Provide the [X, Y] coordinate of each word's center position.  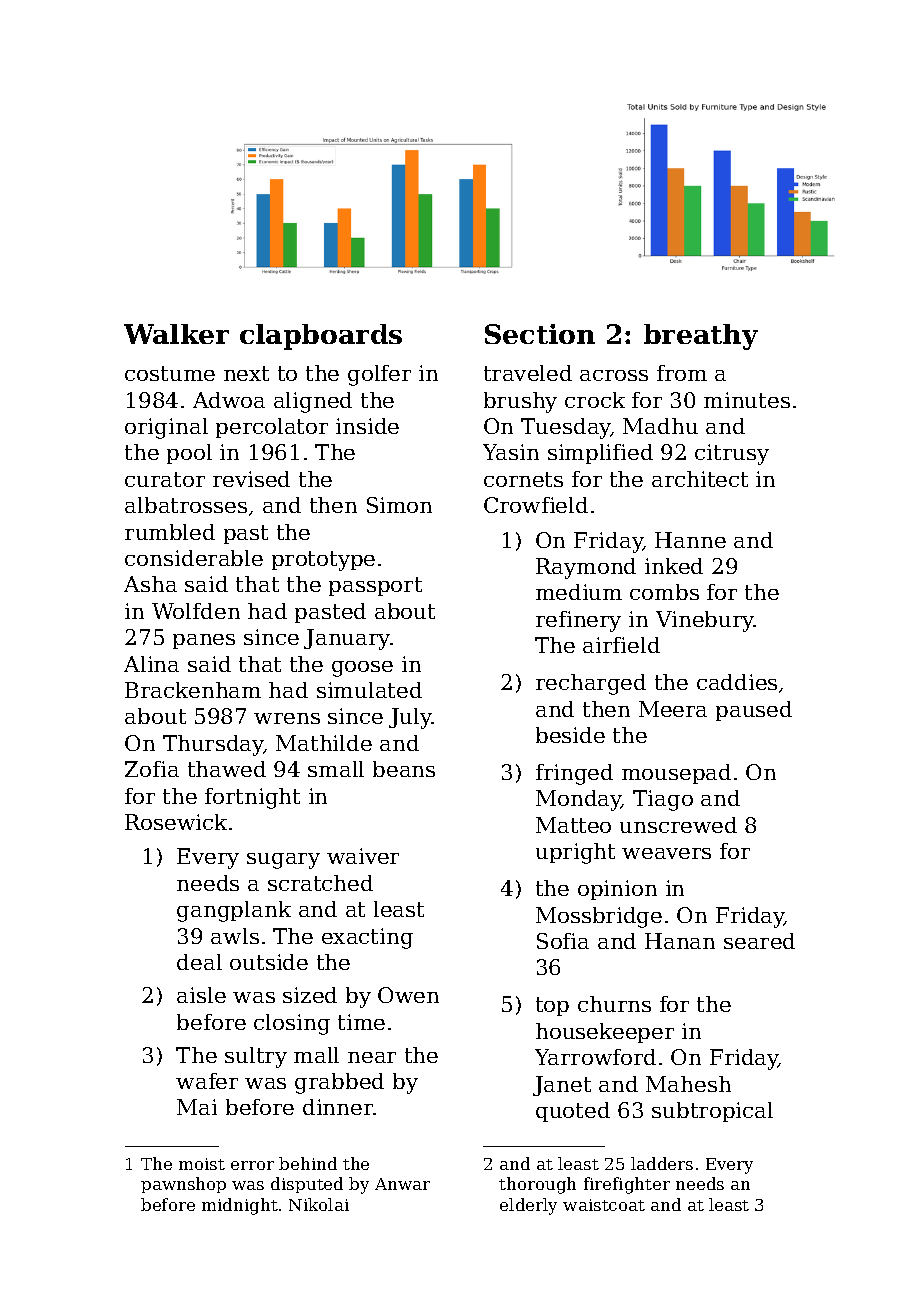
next [246, 373]
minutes [747, 400]
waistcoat [604, 1205]
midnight [240, 1206]
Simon [399, 505]
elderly [528, 1206]
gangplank [234, 911]
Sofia [563, 941]
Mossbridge [599, 917]
